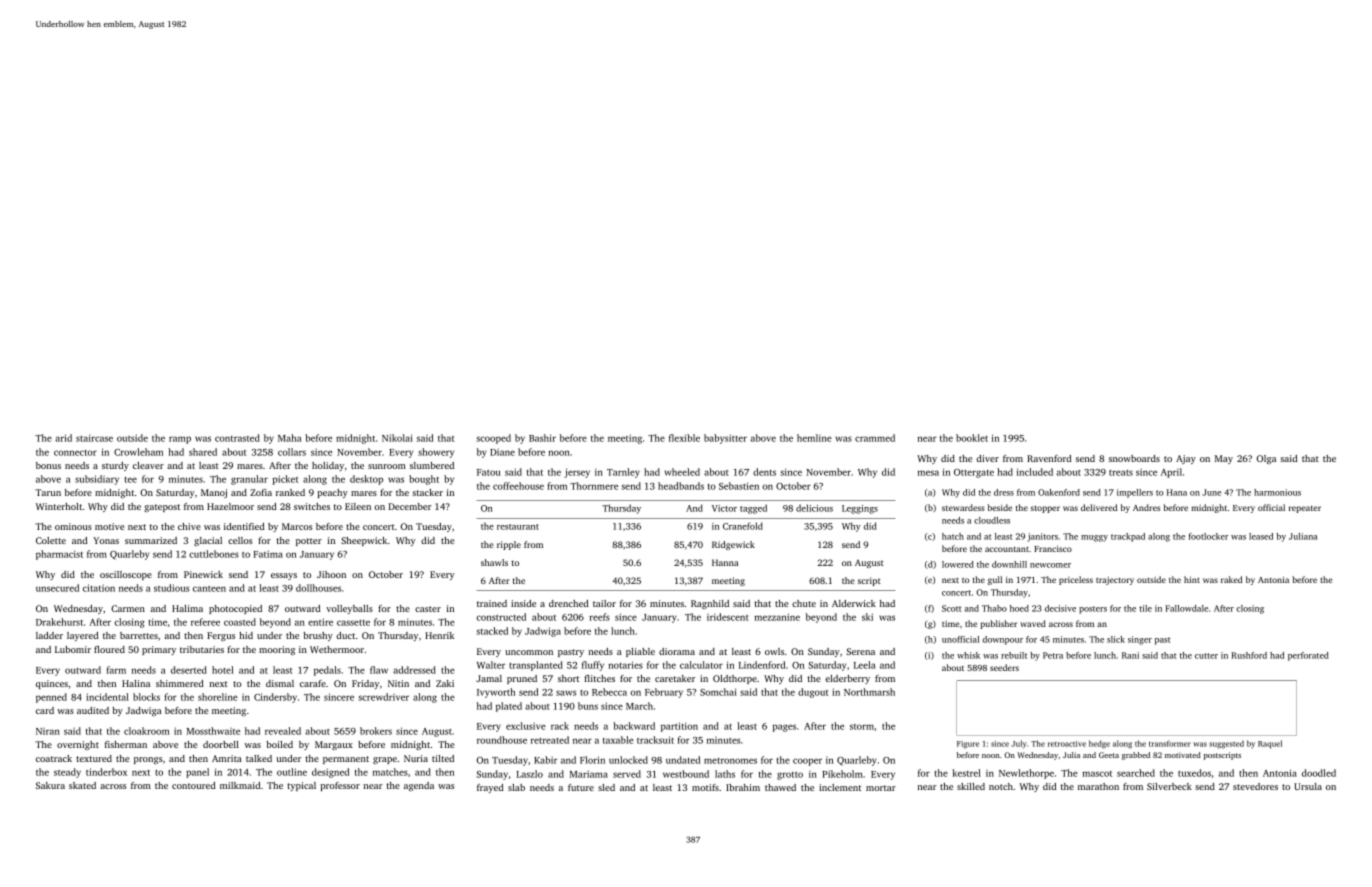  I want to click on westbound, so click(686, 774).
